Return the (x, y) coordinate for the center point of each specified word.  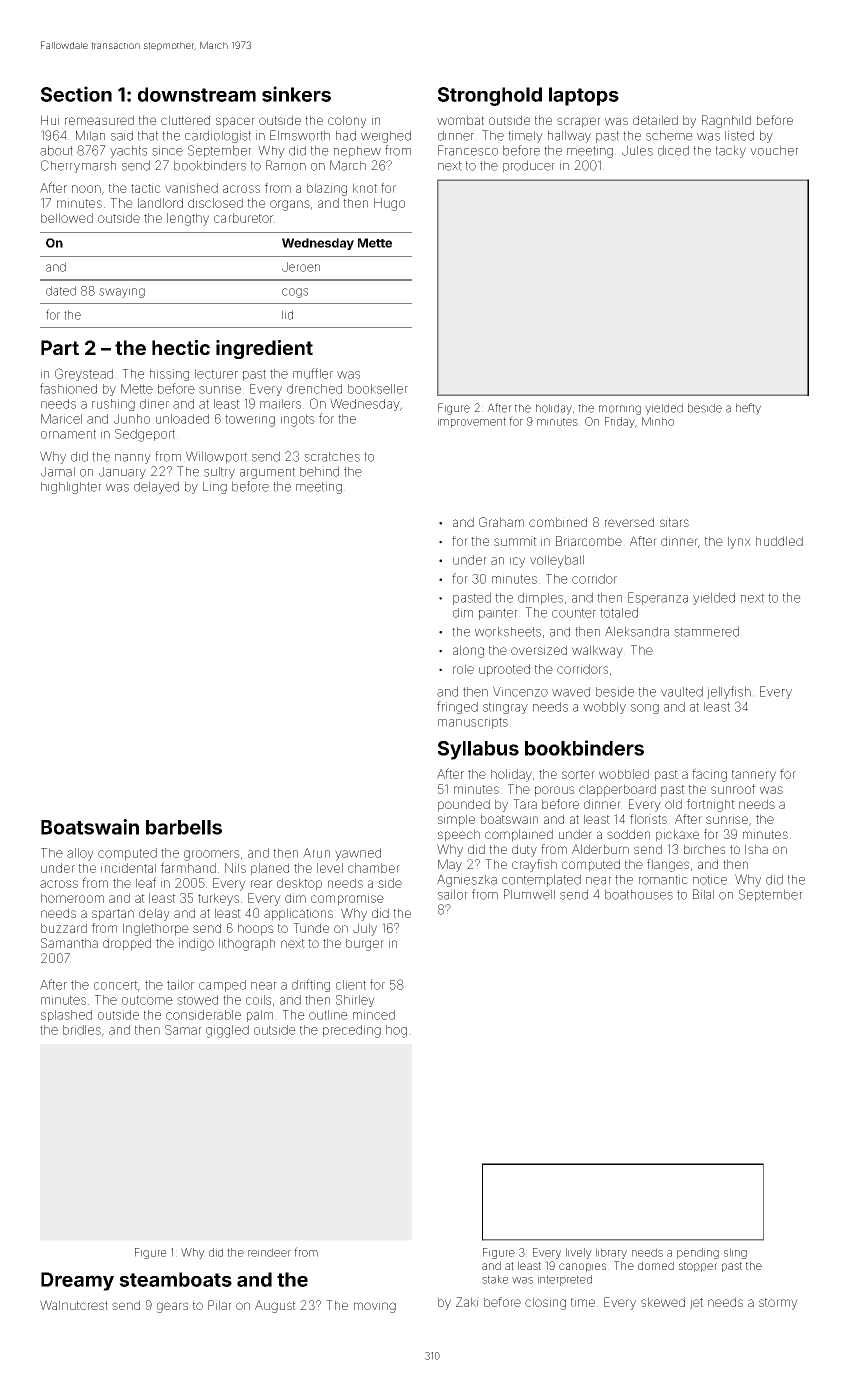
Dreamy (77, 1281)
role (463, 669)
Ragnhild (726, 121)
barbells (184, 827)
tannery (754, 776)
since (167, 150)
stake (495, 1279)
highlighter (71, 487)
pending (698, 1253)
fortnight (710, 805)
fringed (457, 707)
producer (529, 166)
